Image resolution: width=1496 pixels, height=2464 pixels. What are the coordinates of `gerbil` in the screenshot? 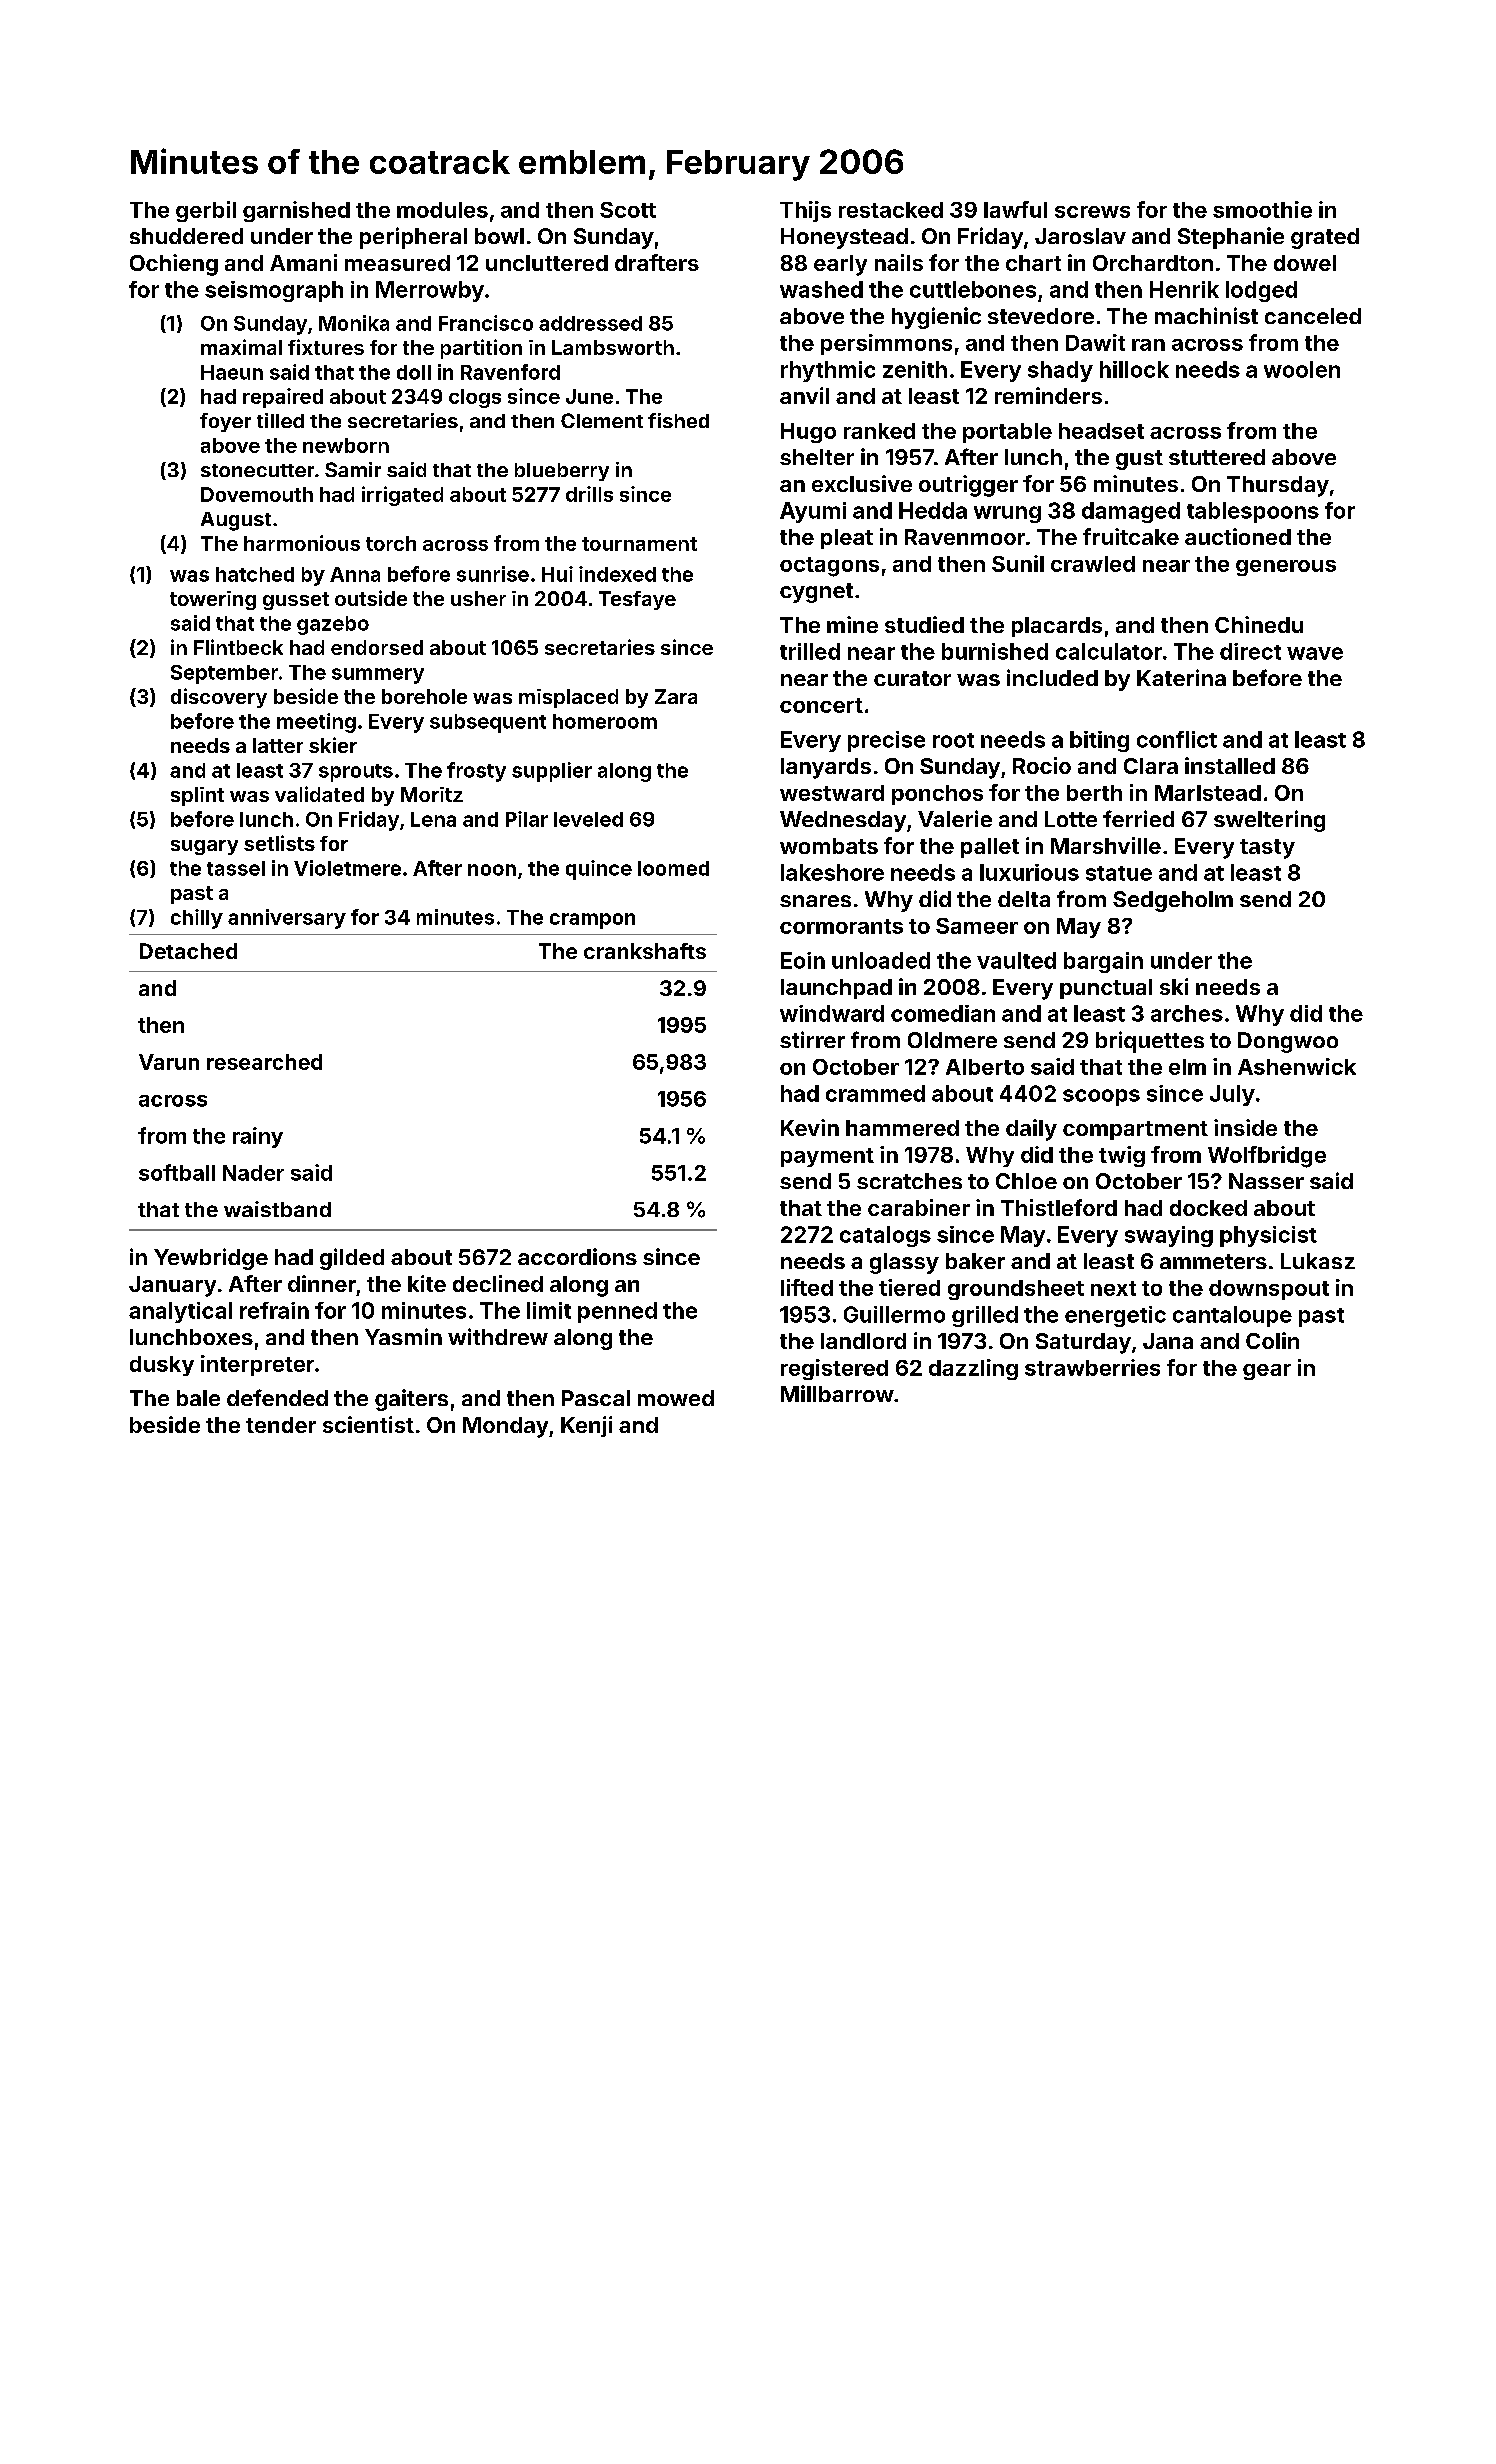 It's located at (206, 211).
